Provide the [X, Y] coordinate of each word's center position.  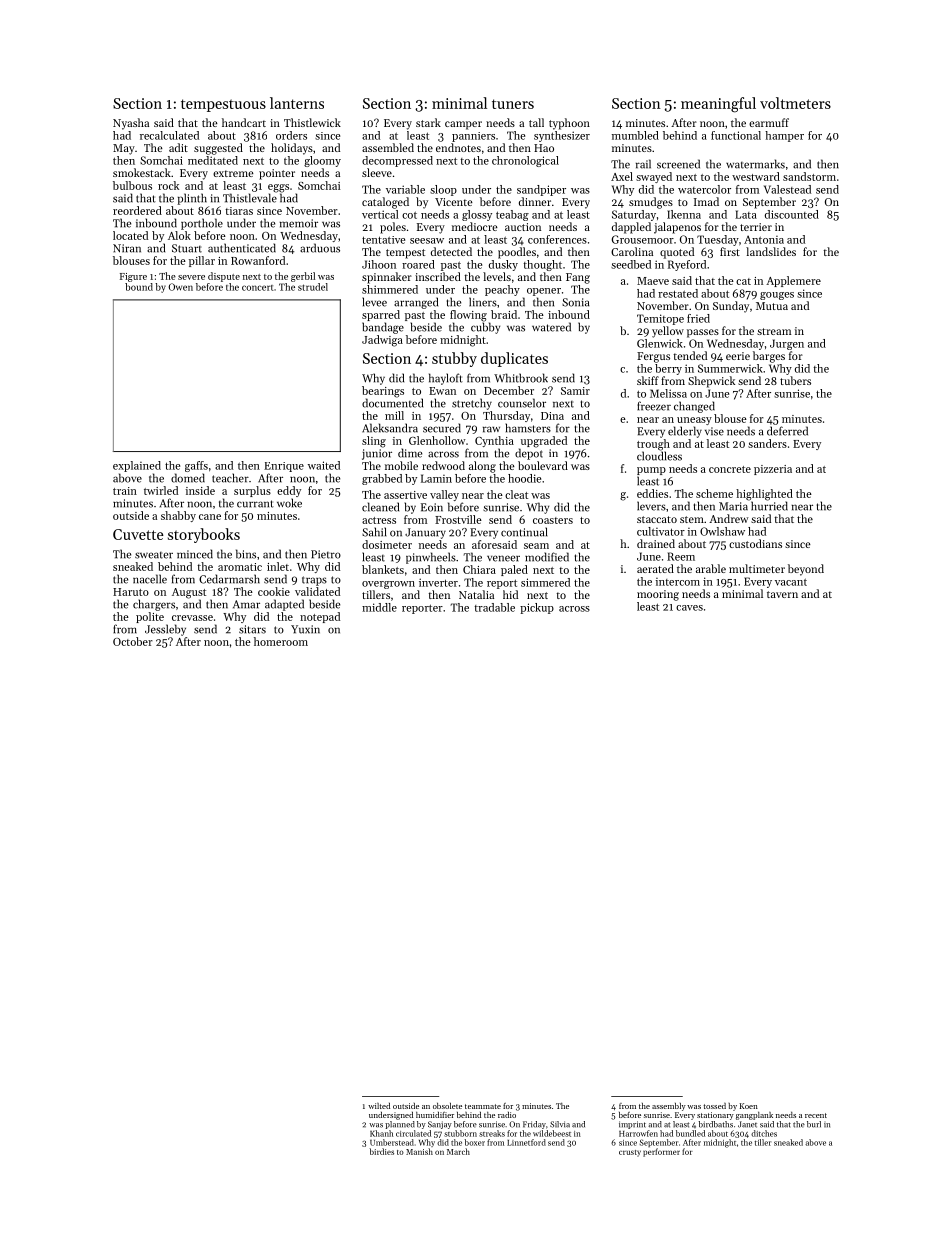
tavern [782, 594]
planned [400, 1125]
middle [379, 607]
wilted [379, 1106]
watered [551, 327]
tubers [795, 380]
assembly [669, 1107]
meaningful [718, 105]
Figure [133, 277]
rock [168, 185]
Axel [622, 176]
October [133, 641]
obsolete [447, 1106]
